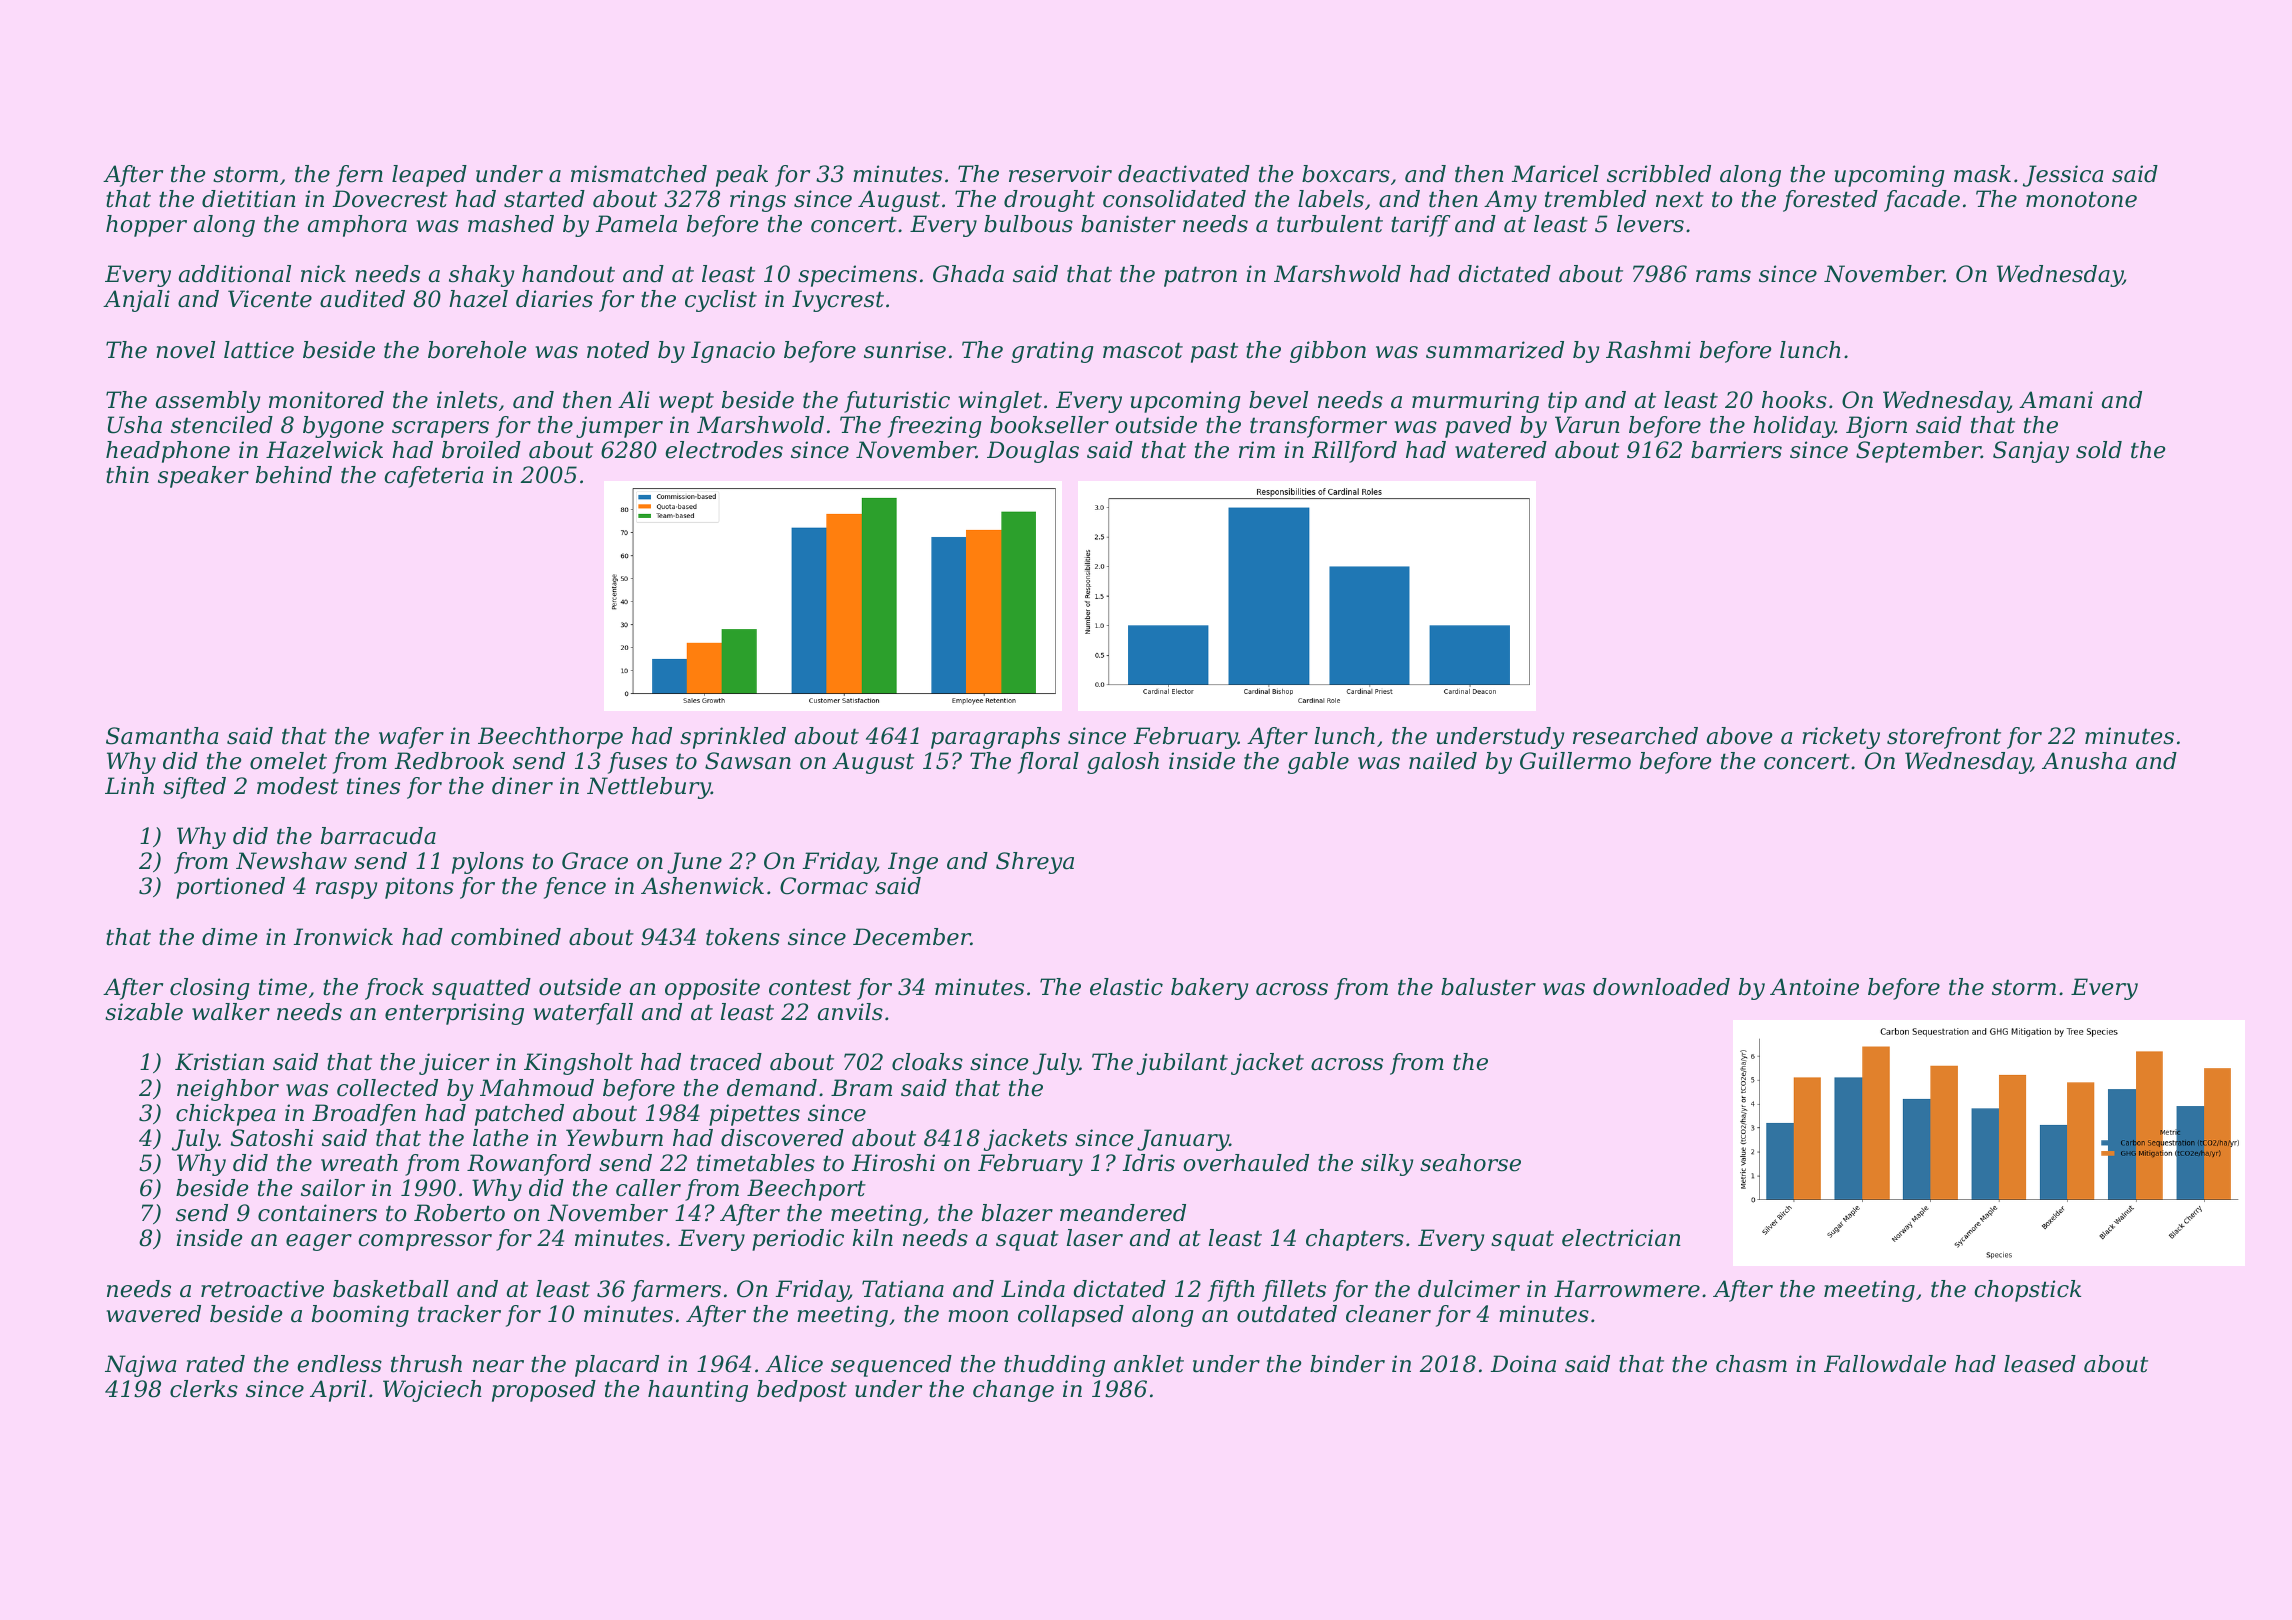  I want to click on pylons, so click(488, 863).
